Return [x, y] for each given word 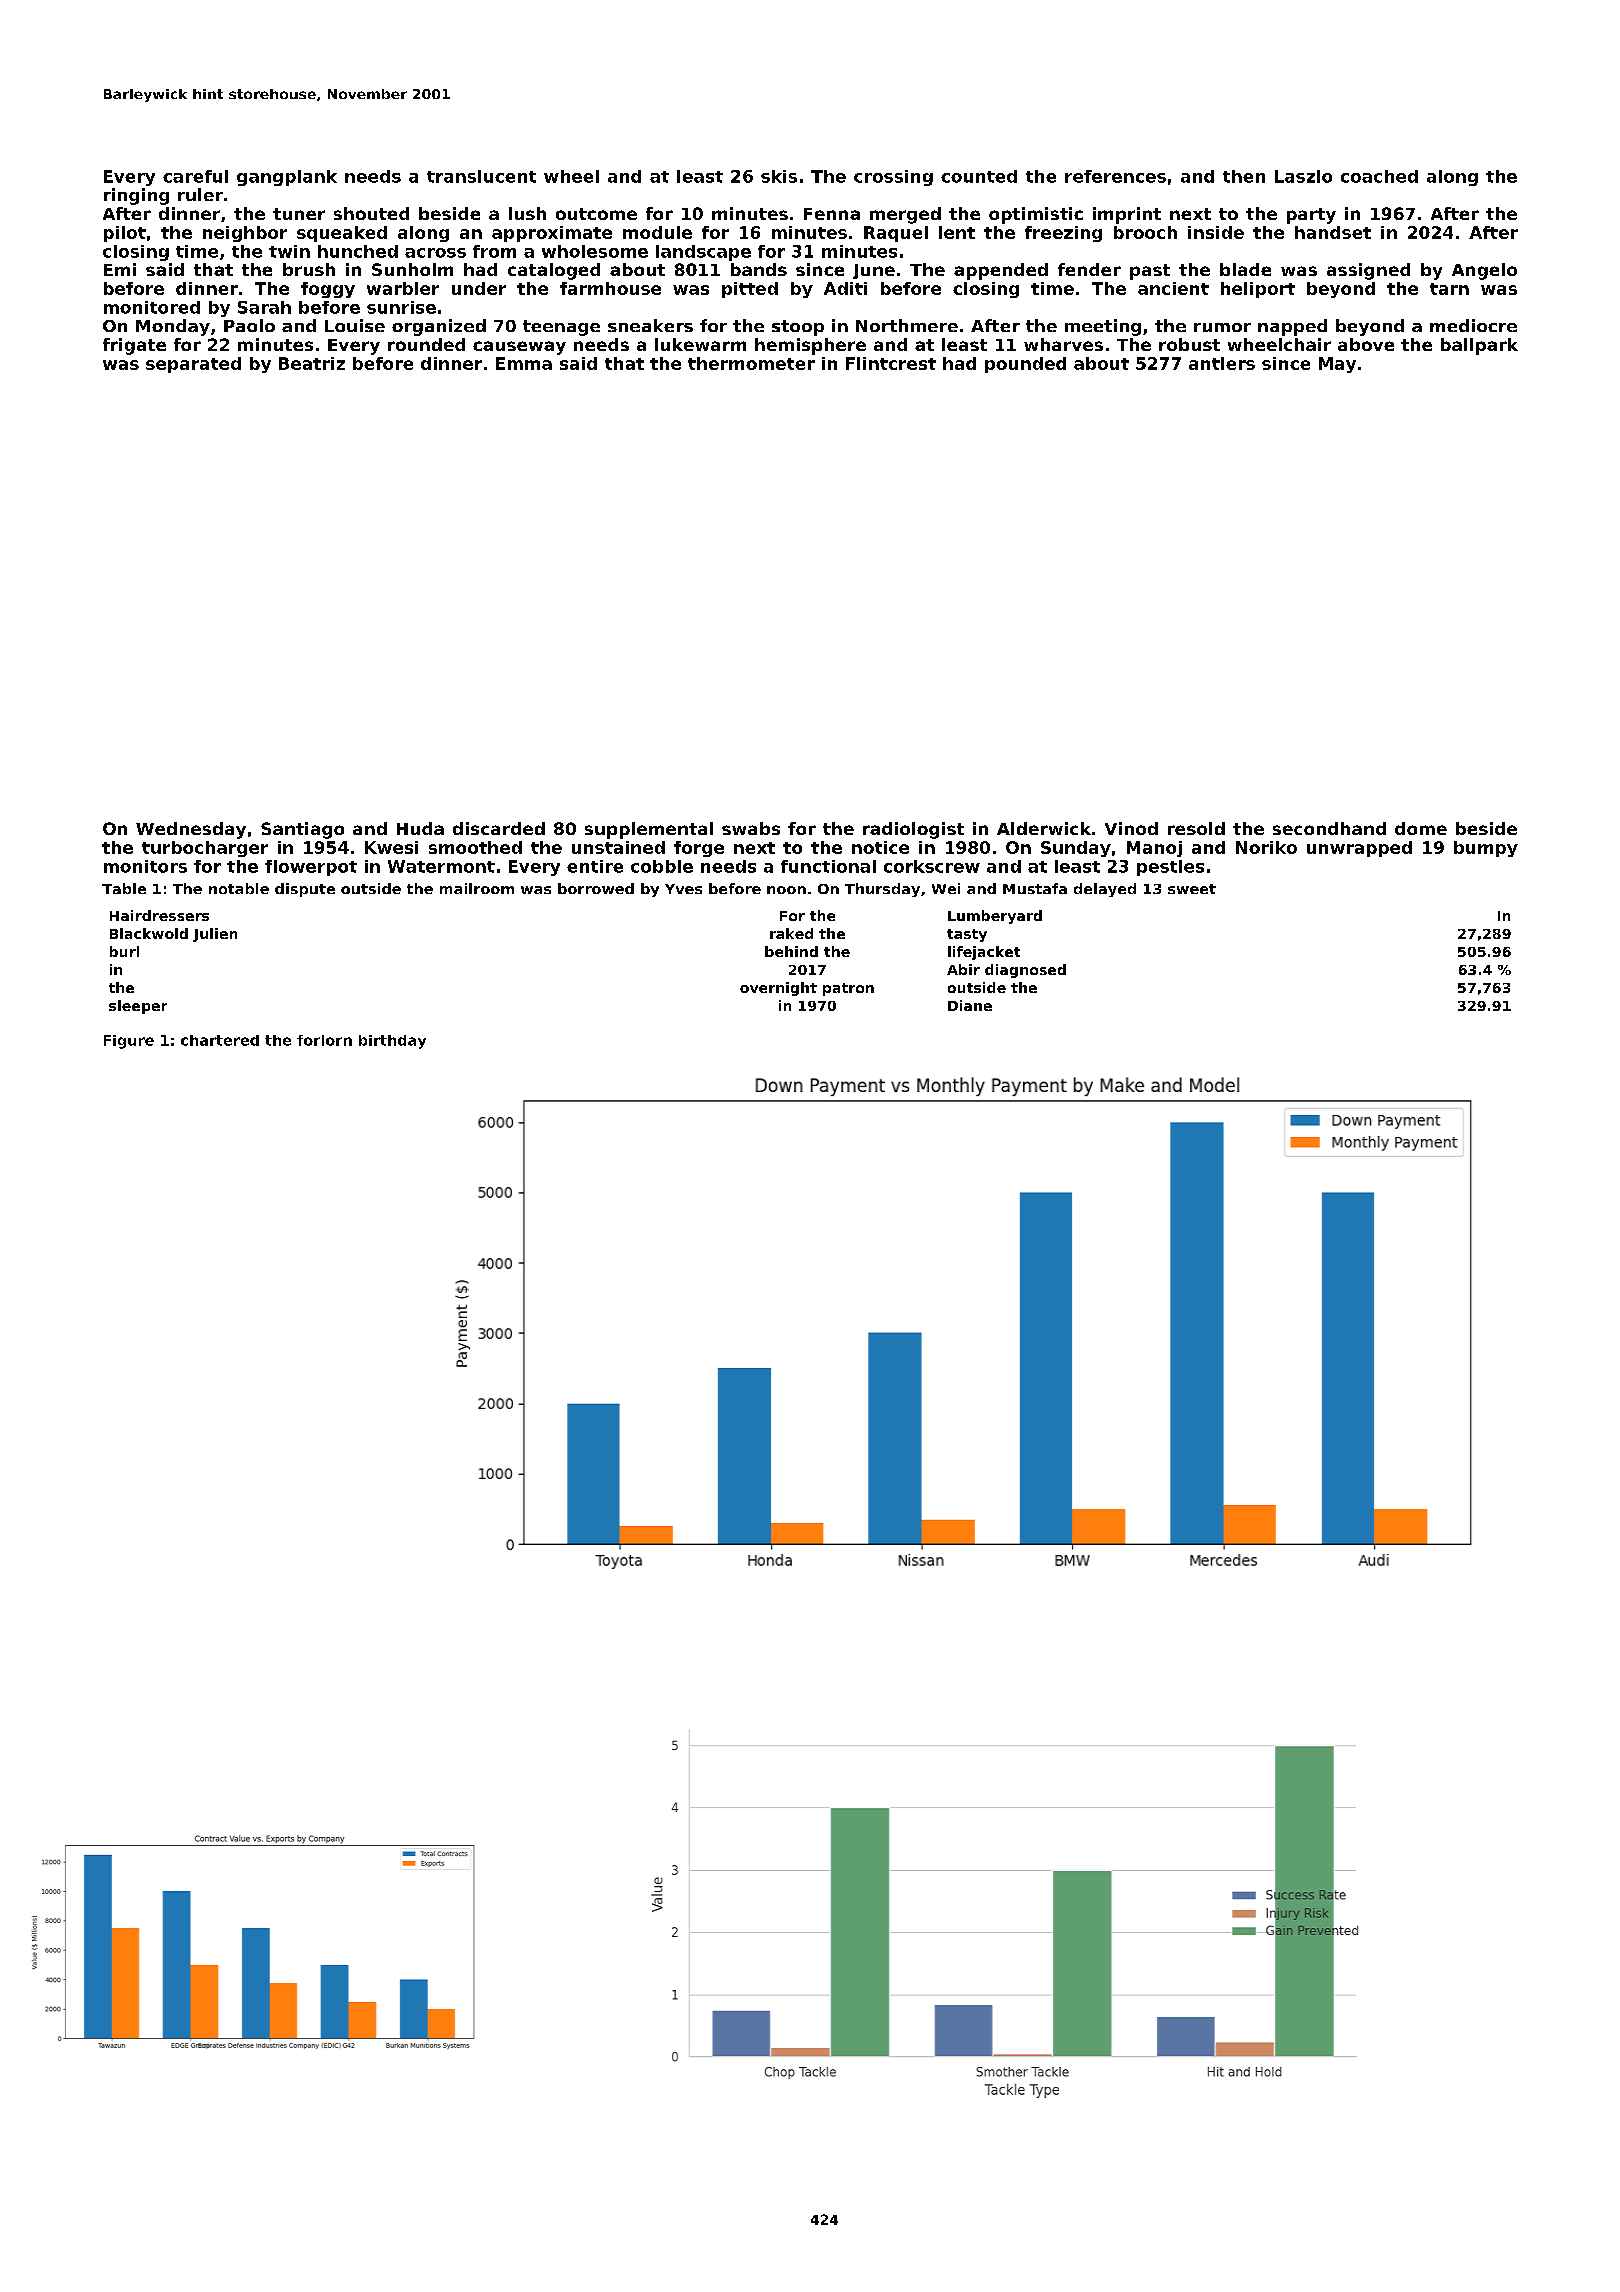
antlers [1222, 363]
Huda [420, 828]
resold [1196, 828]
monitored [152, 307]
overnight [778, 989]
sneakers [650, 325]
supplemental [649, 830]
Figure [129, 1042]
